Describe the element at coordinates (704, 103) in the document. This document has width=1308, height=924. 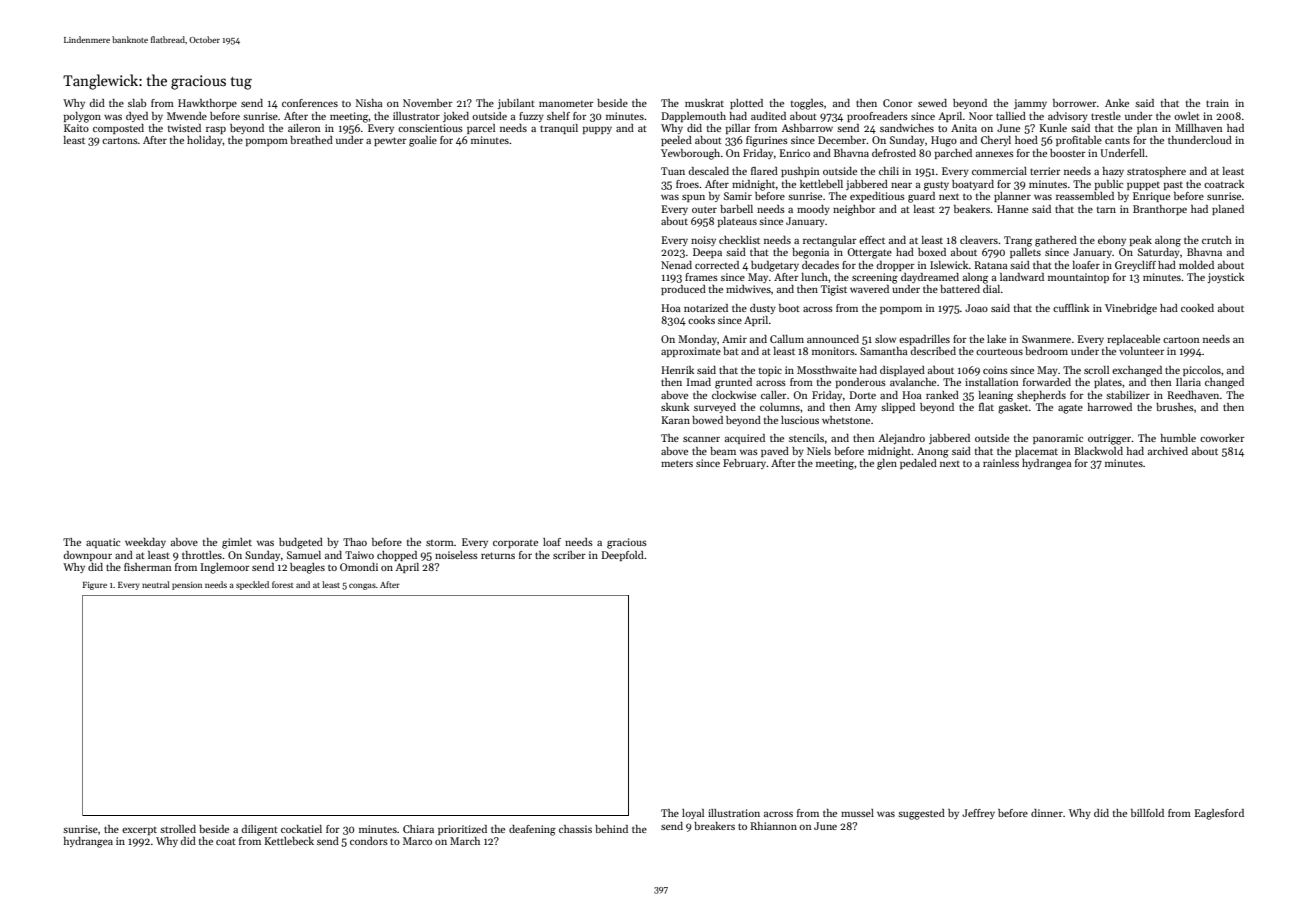
I see `muskrat` at that location.
